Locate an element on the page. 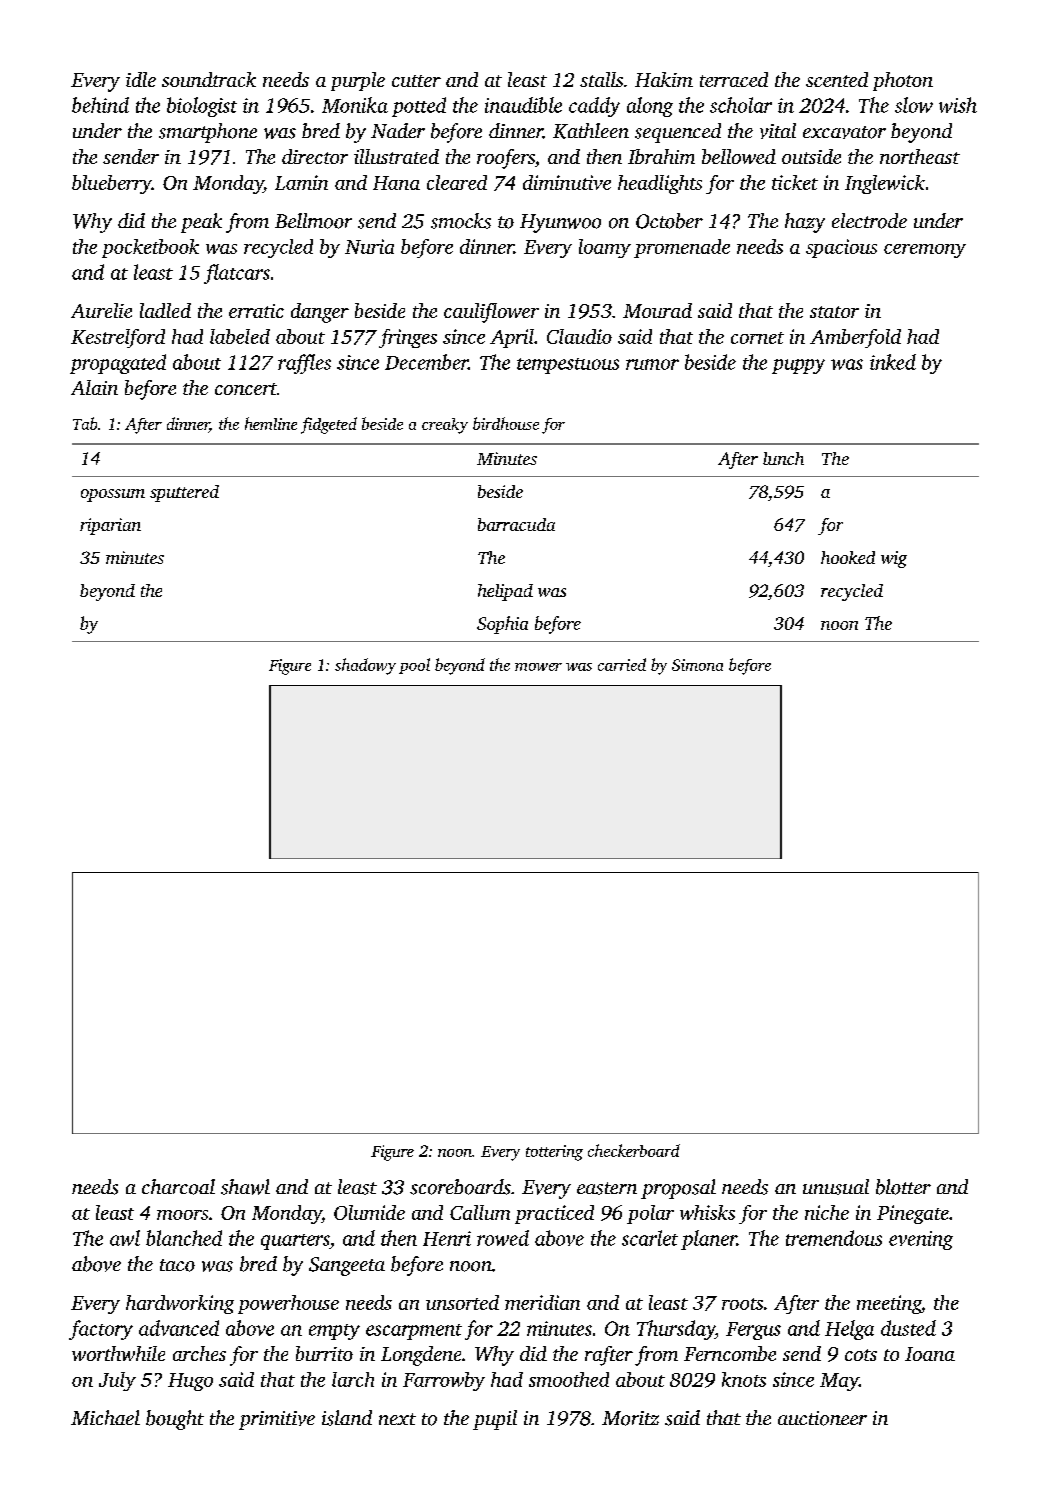 The width and height of the image is (1051, 1493). blotter is located at coordinates (903, 1187).
